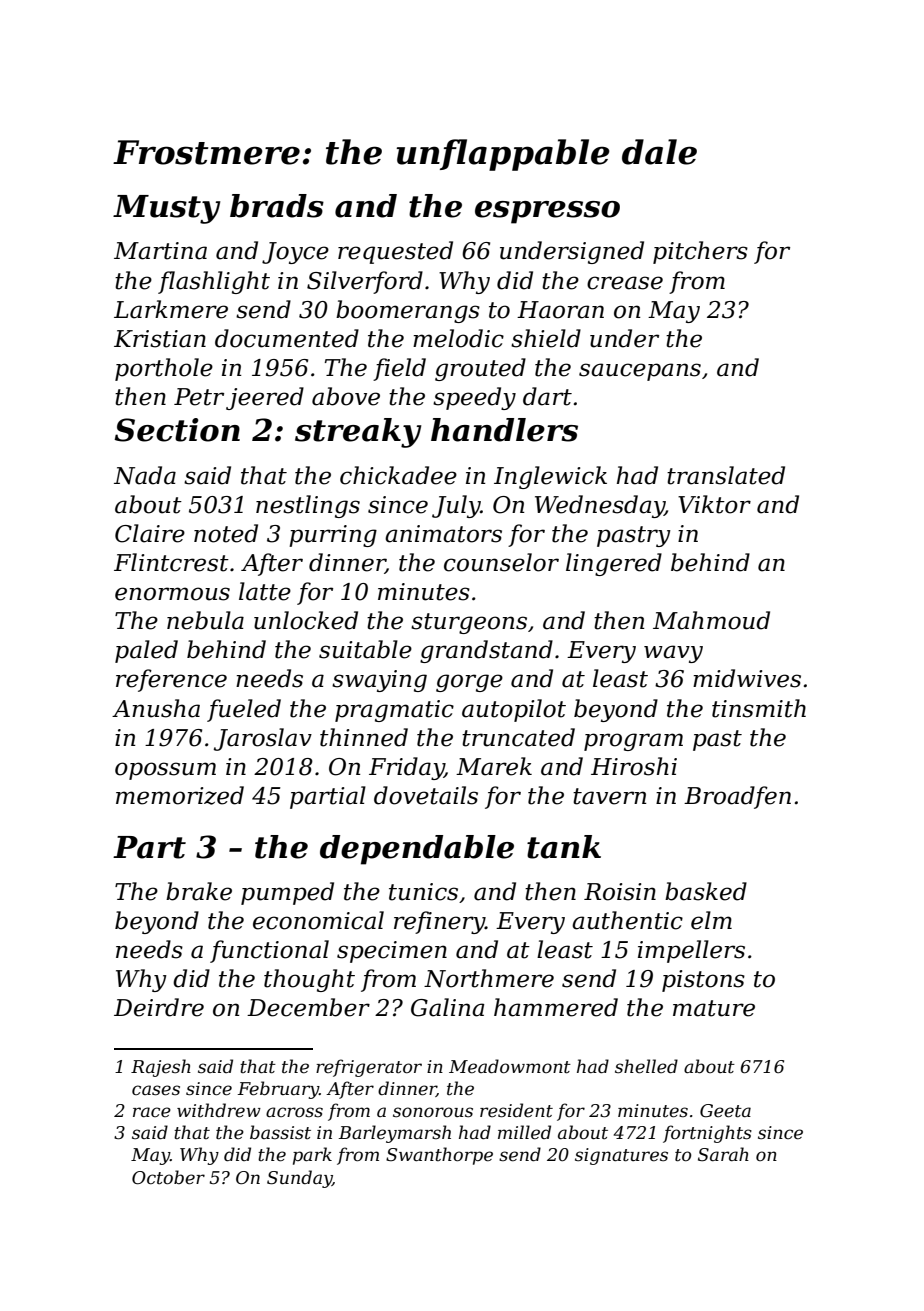 The image size is (924, 1311). Describe the element at coordinates (172, 594) in the screenshot. I see `enormous` at that location.
